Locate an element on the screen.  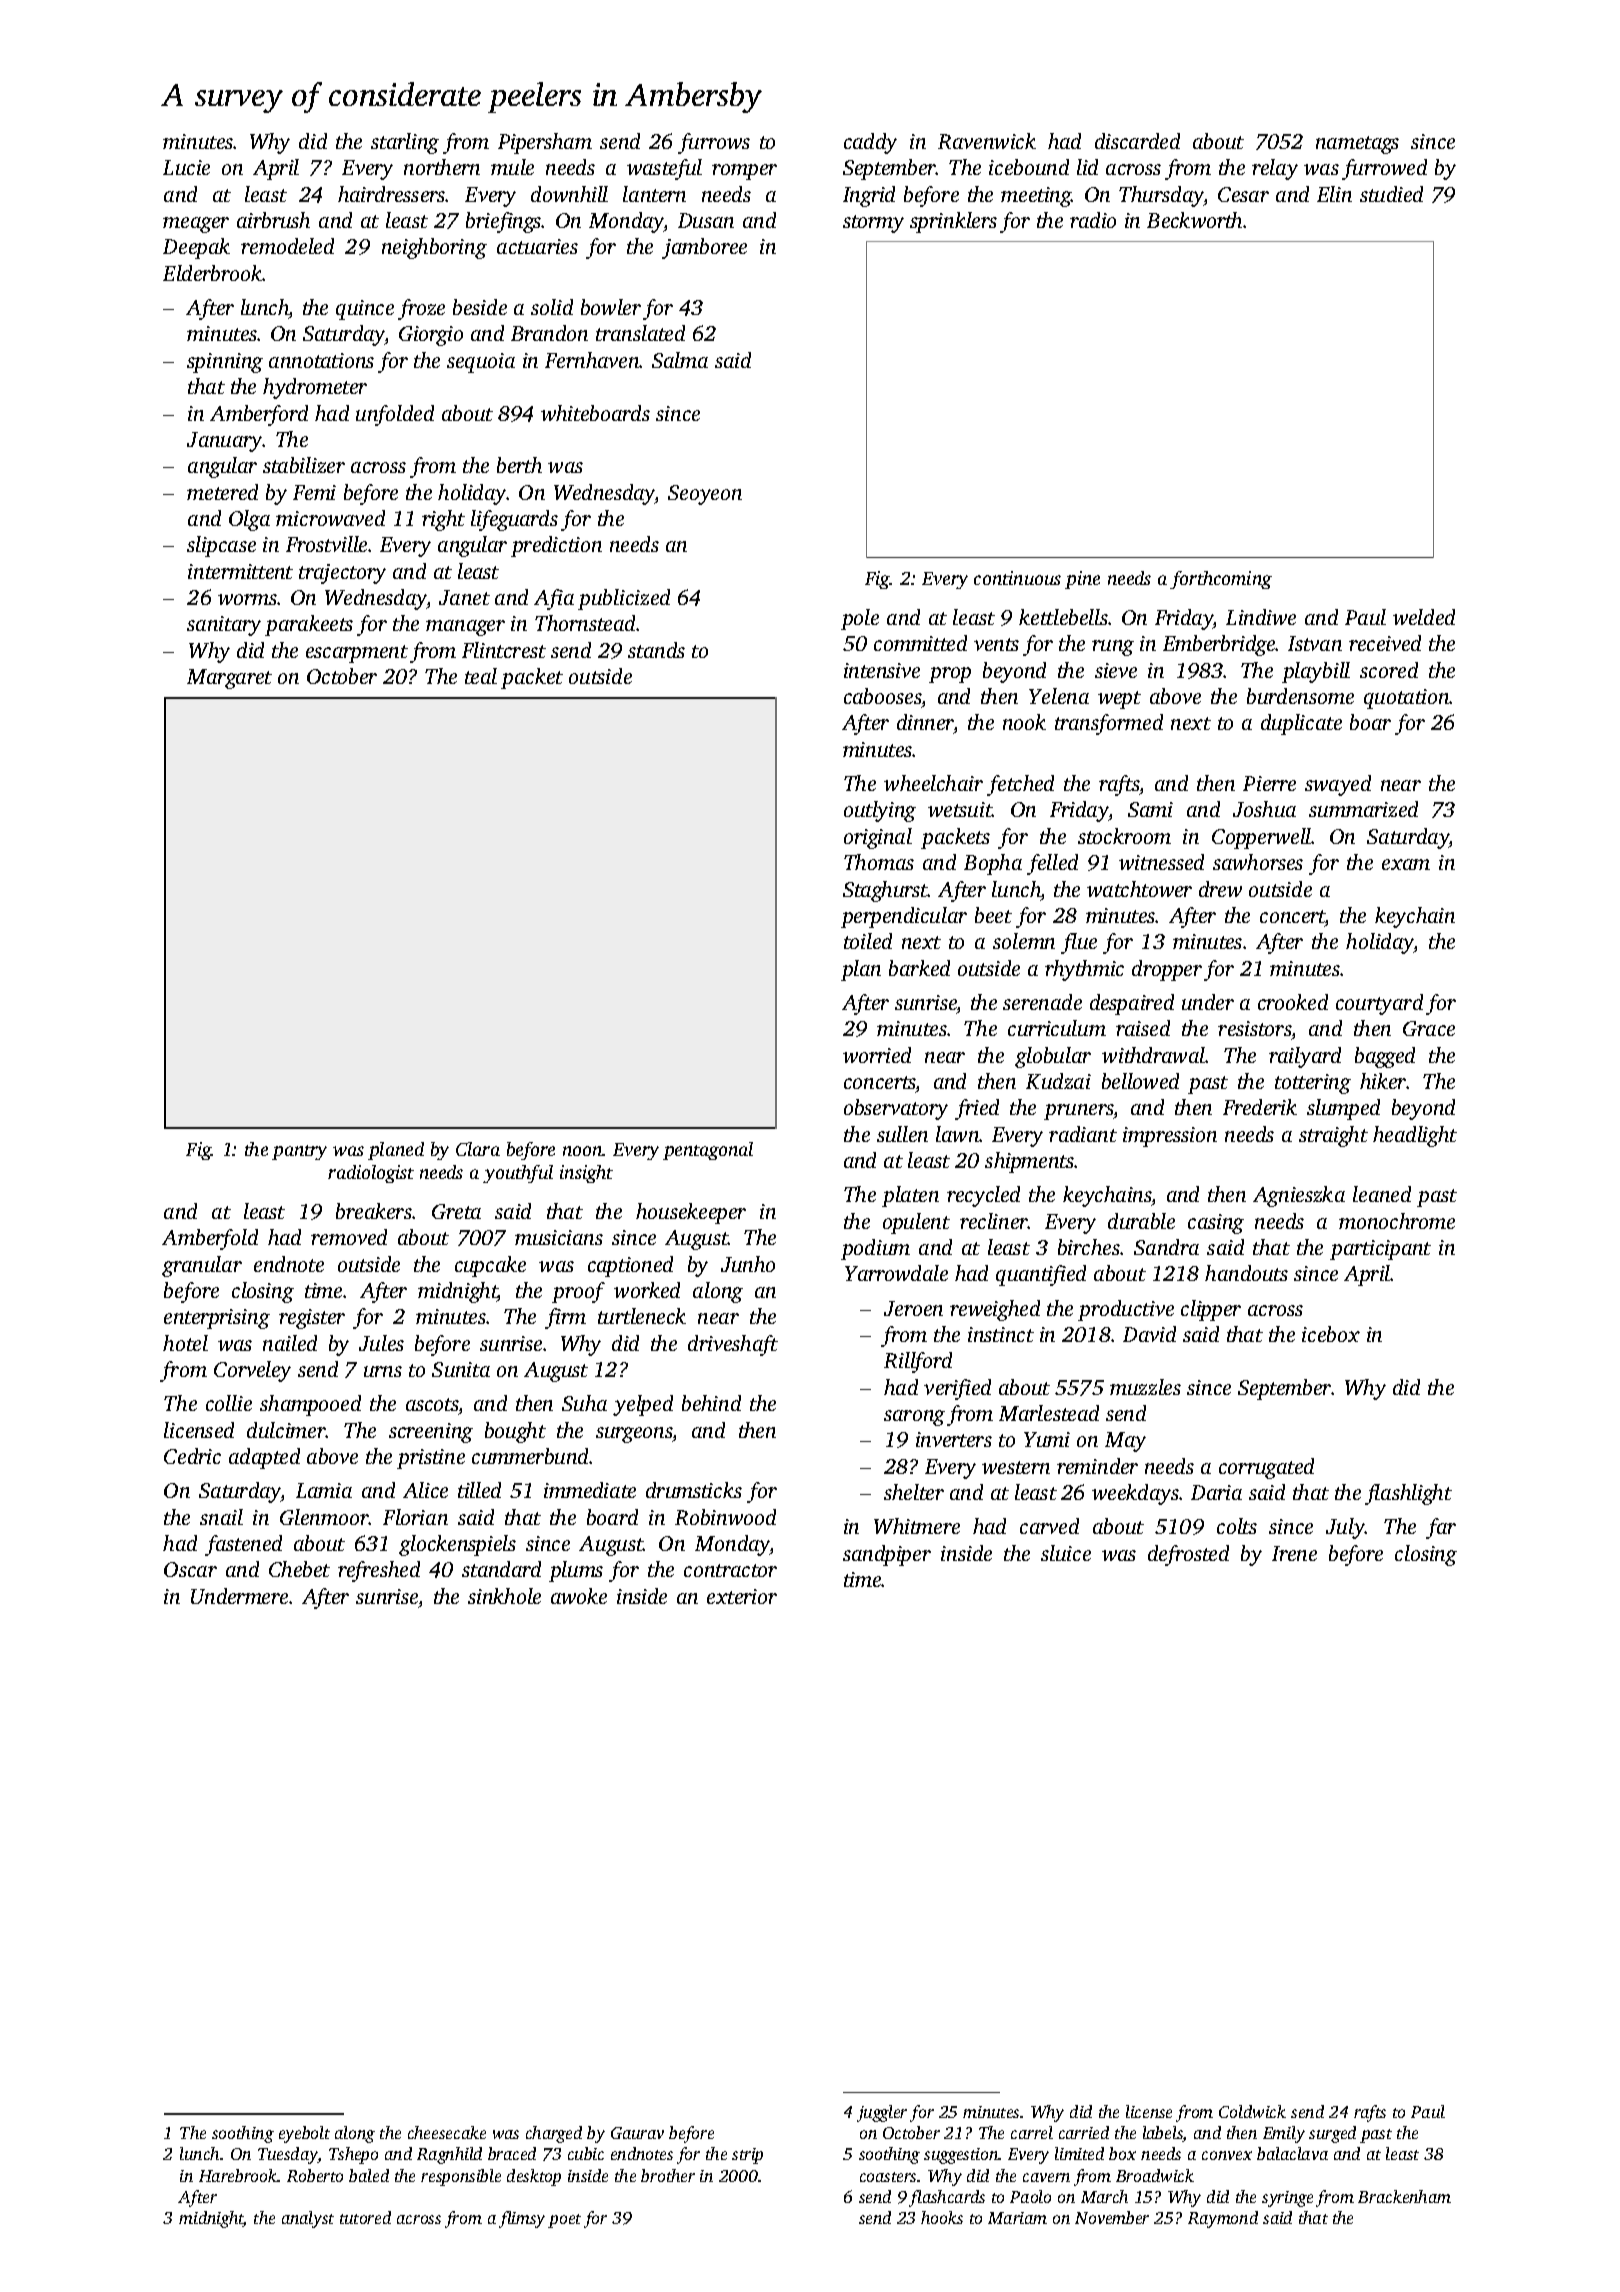
toiled is located at coordinates (868, 941).
